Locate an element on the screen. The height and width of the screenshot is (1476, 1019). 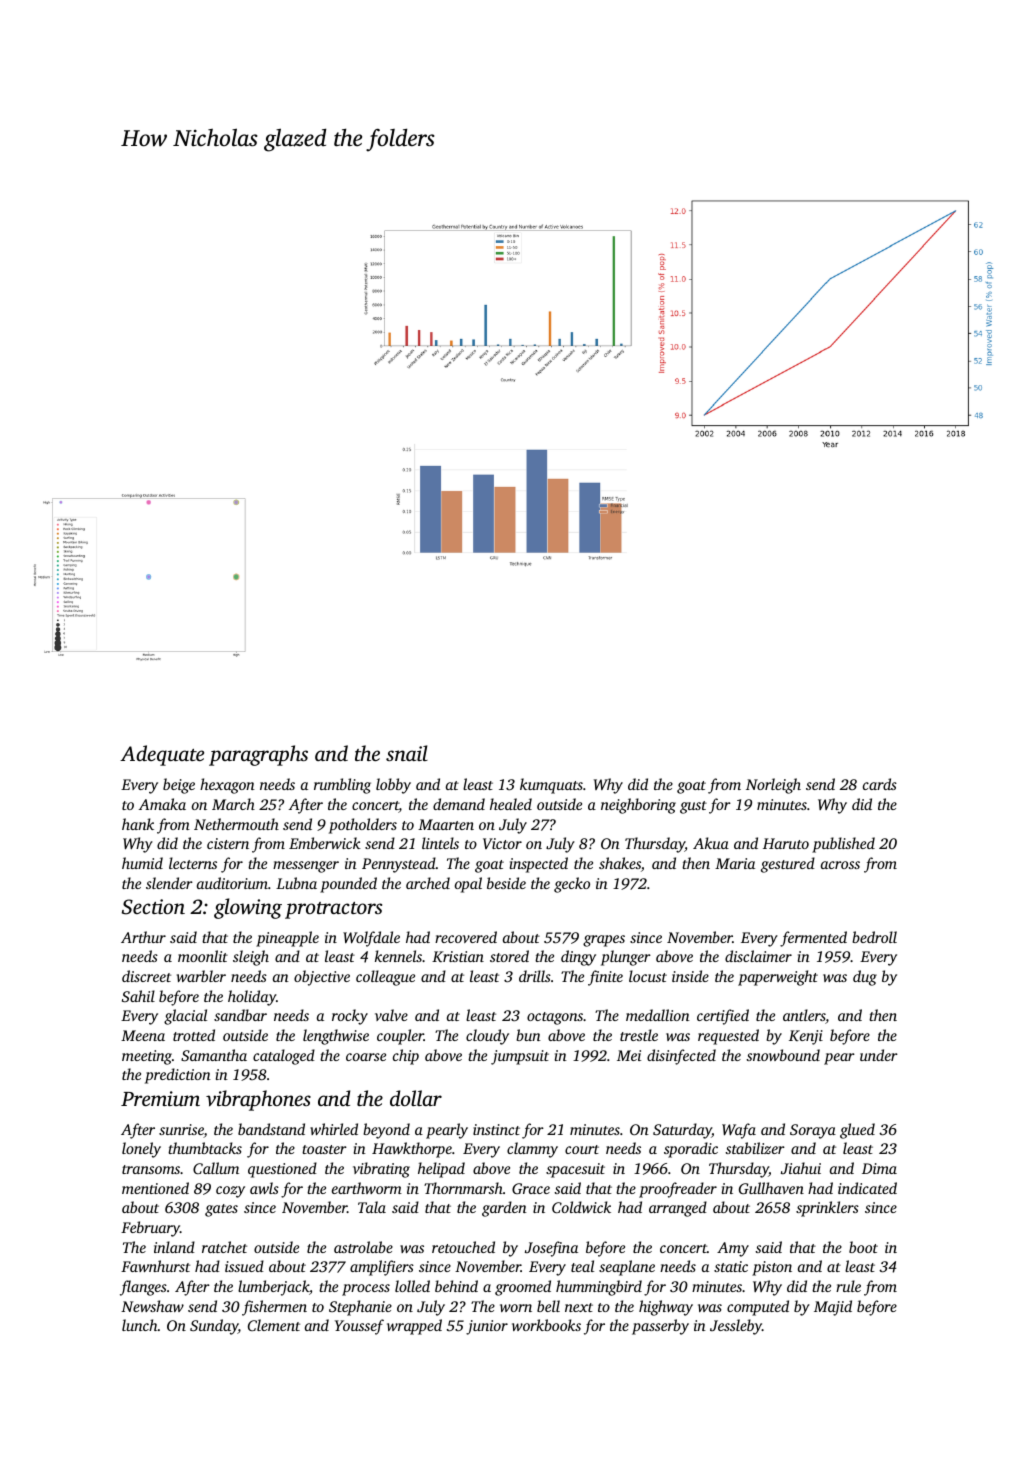
Victor is located at coordinates (502, 843).
